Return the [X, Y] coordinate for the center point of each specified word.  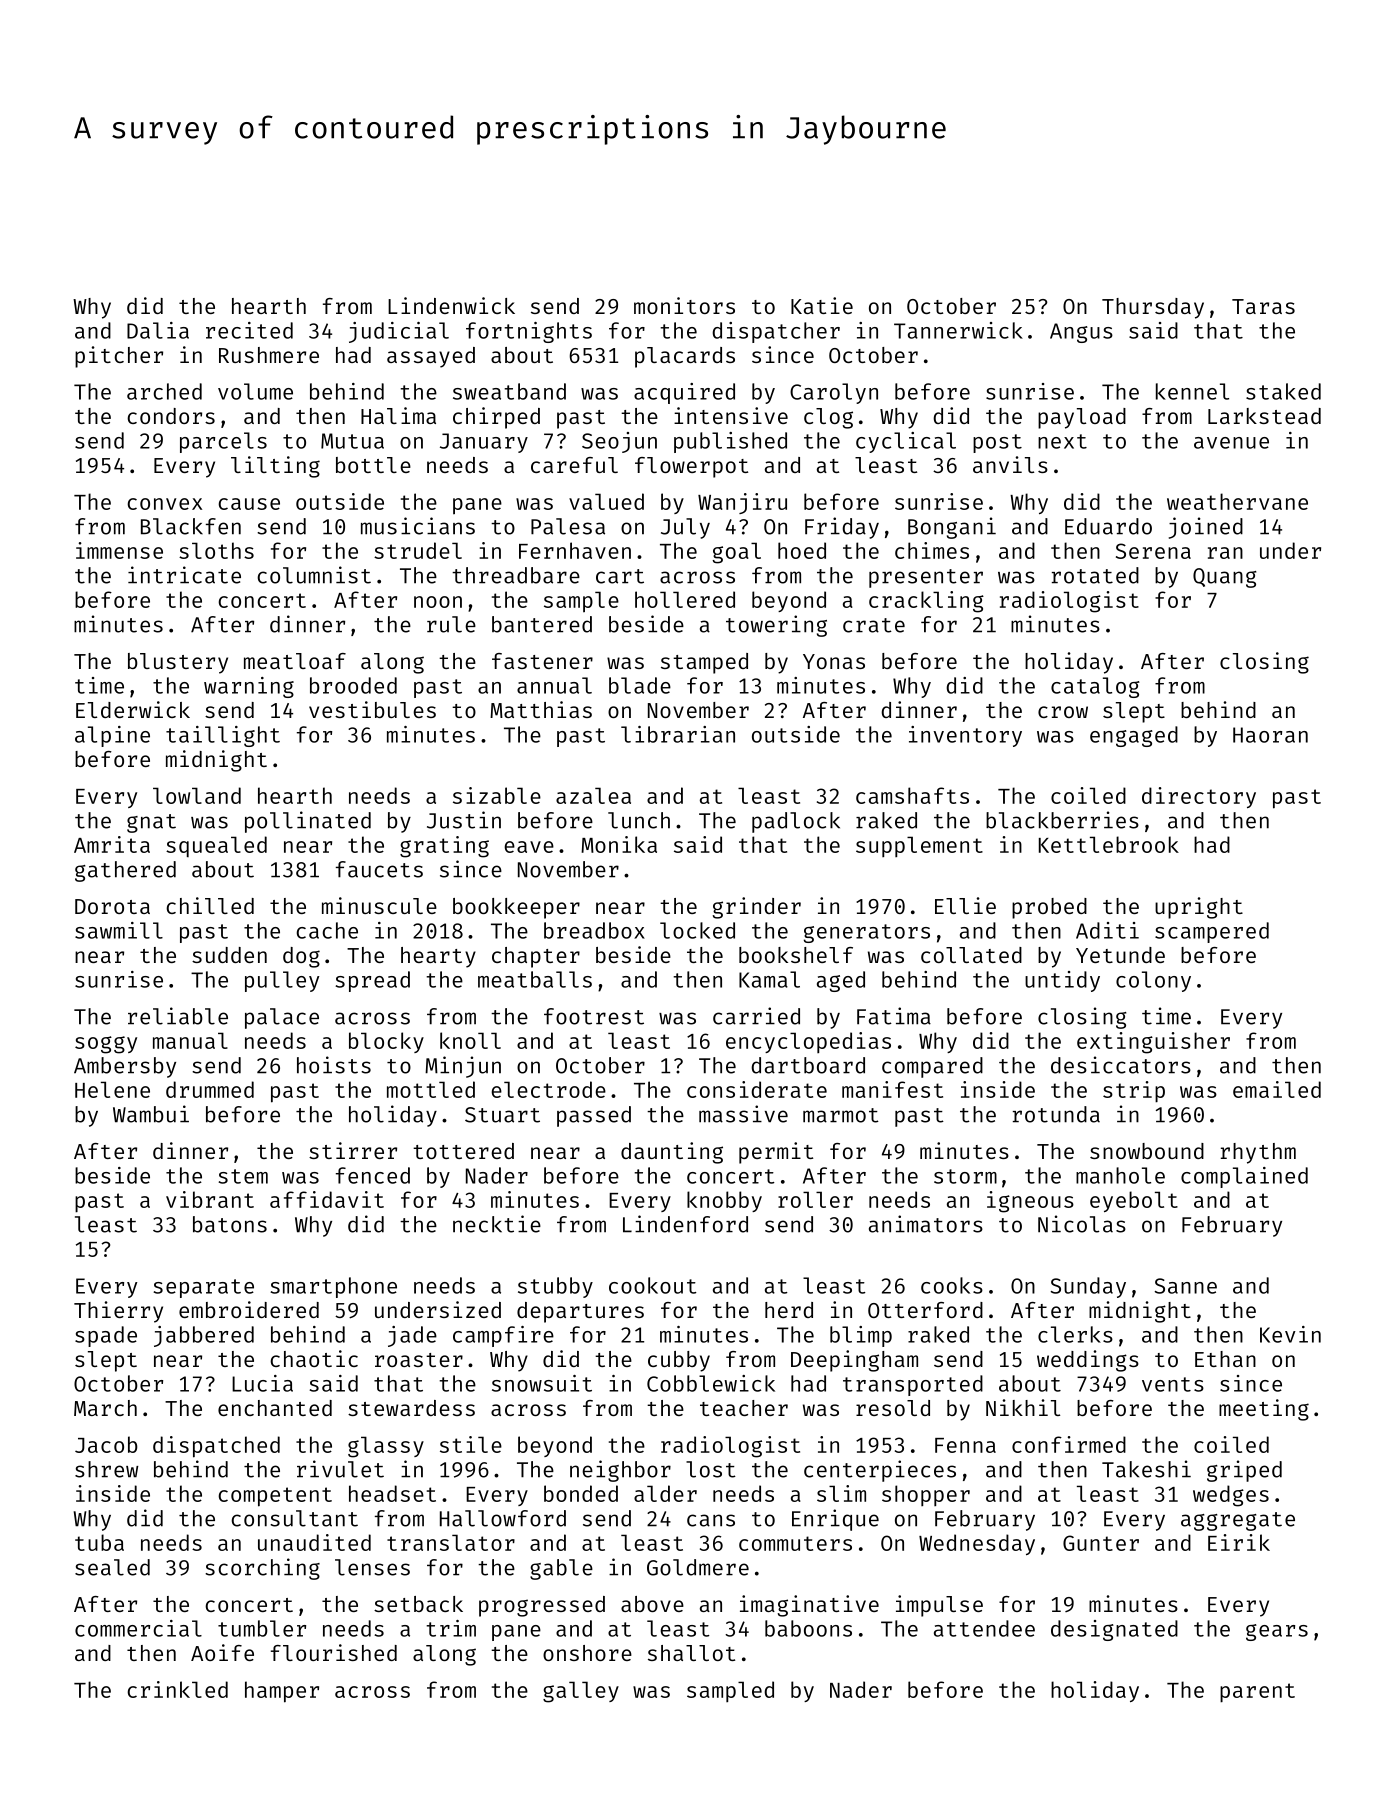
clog [828, 418]
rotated [1095, 575]
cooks [952, 1285]
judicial [399, 332]
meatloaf [295, 661]
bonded [581, 1493]
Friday [842, 528]
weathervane [1237, 501]
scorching [262, 1569]
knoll [470, 1040]
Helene [112, 1089]
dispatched [216, 1447]
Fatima [894, 1016]
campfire [503, 1336]
